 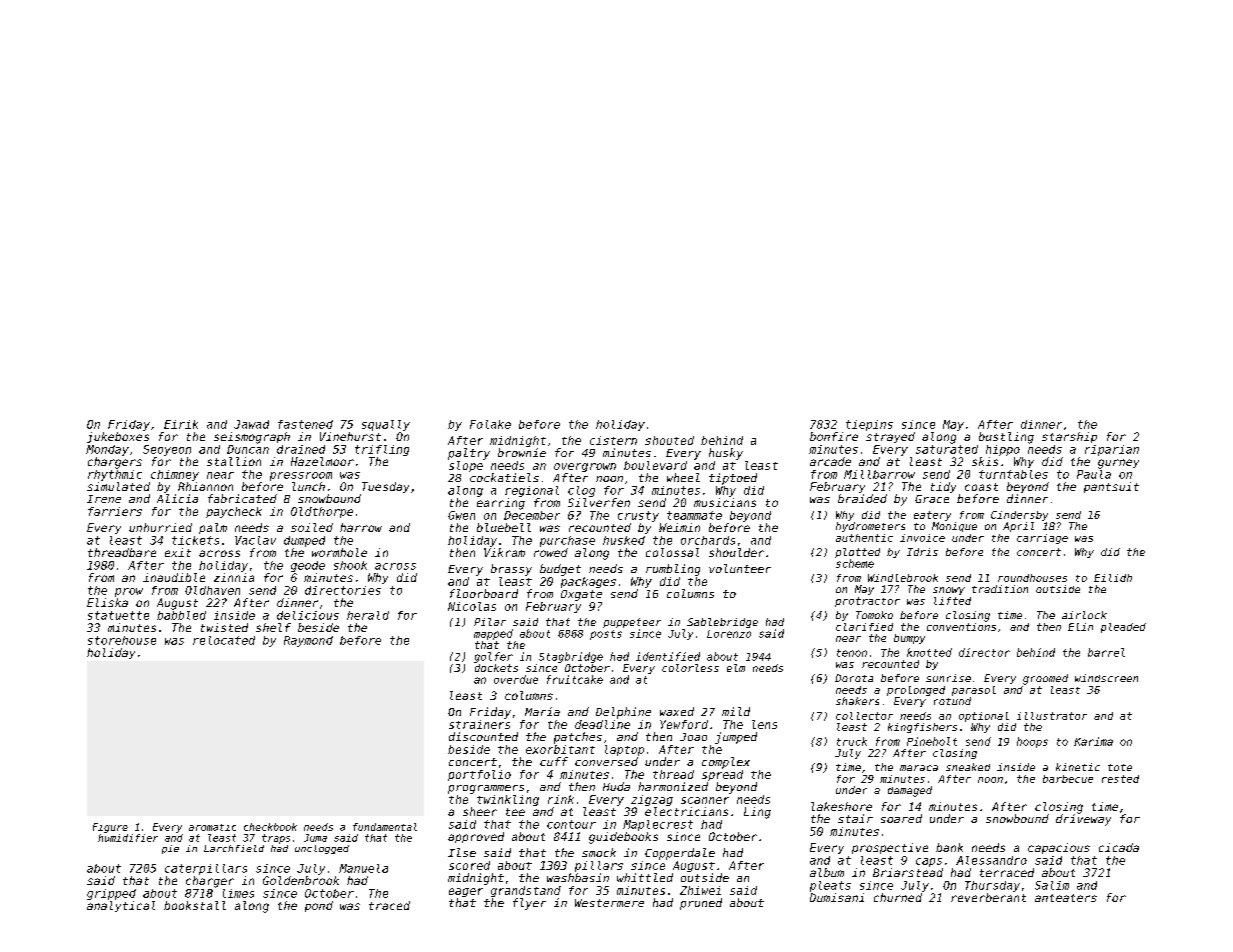 What do you see at coordinates (1118, 464) in the screenshot?
I see `gurney` at bounding box center [1118, 464].
